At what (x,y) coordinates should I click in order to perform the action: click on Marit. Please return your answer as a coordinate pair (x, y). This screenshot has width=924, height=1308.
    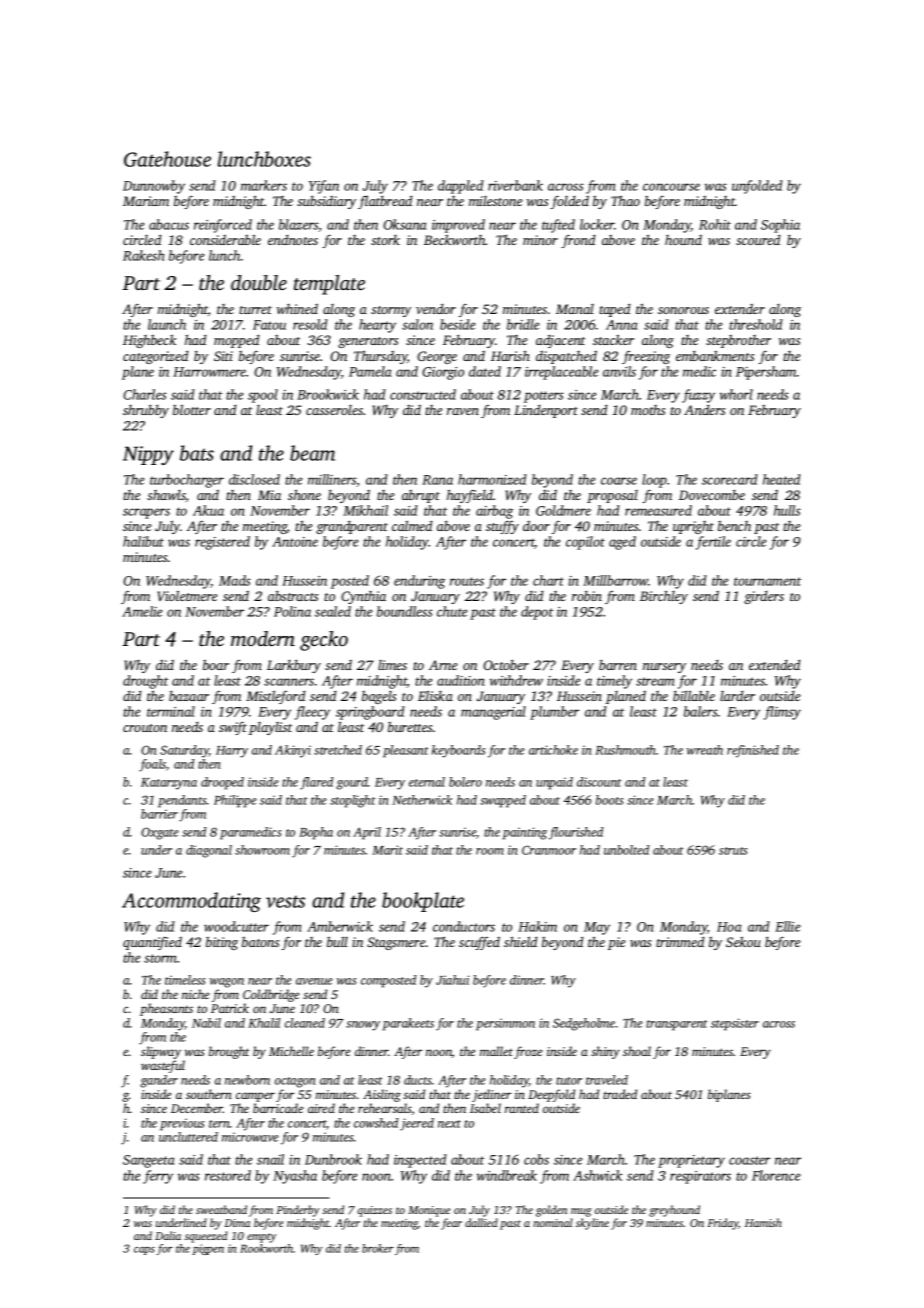
    Looking at the image, I should click on (387, 850).
